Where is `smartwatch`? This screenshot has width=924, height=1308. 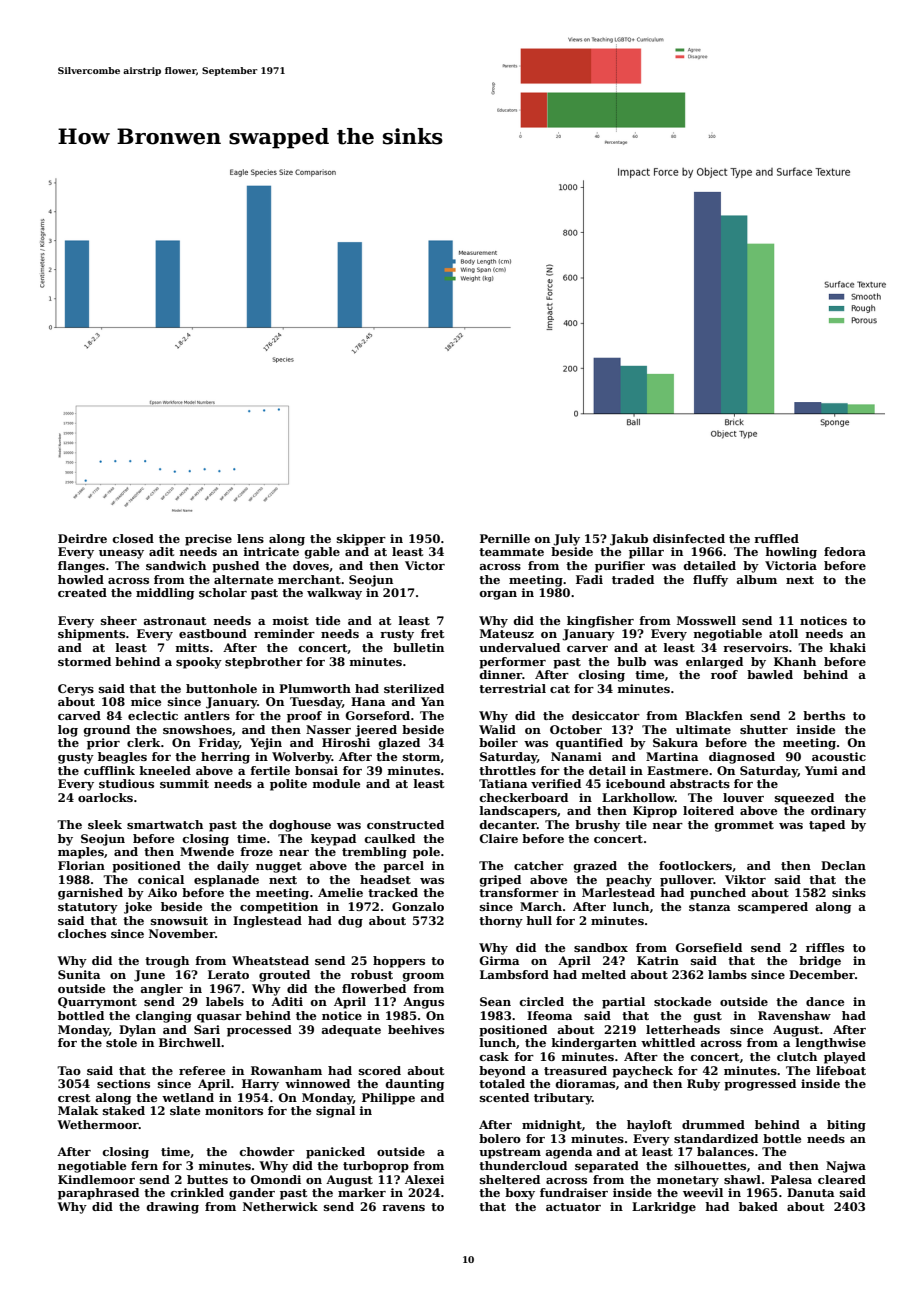
smartwatch is located at coordinates (165, 824).
